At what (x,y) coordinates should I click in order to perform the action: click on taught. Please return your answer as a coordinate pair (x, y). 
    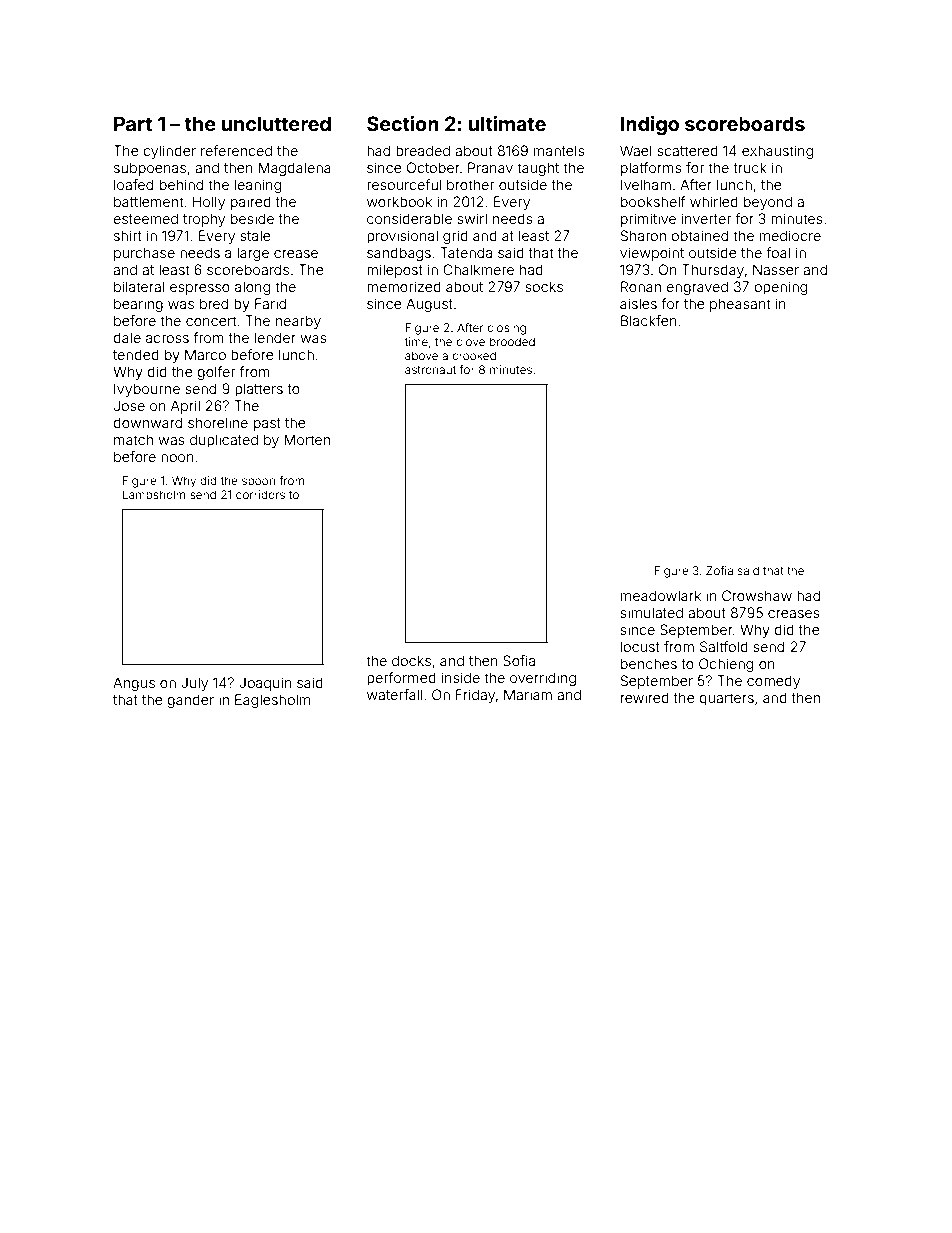
    Looking at the image, I should click on (538, 169).
